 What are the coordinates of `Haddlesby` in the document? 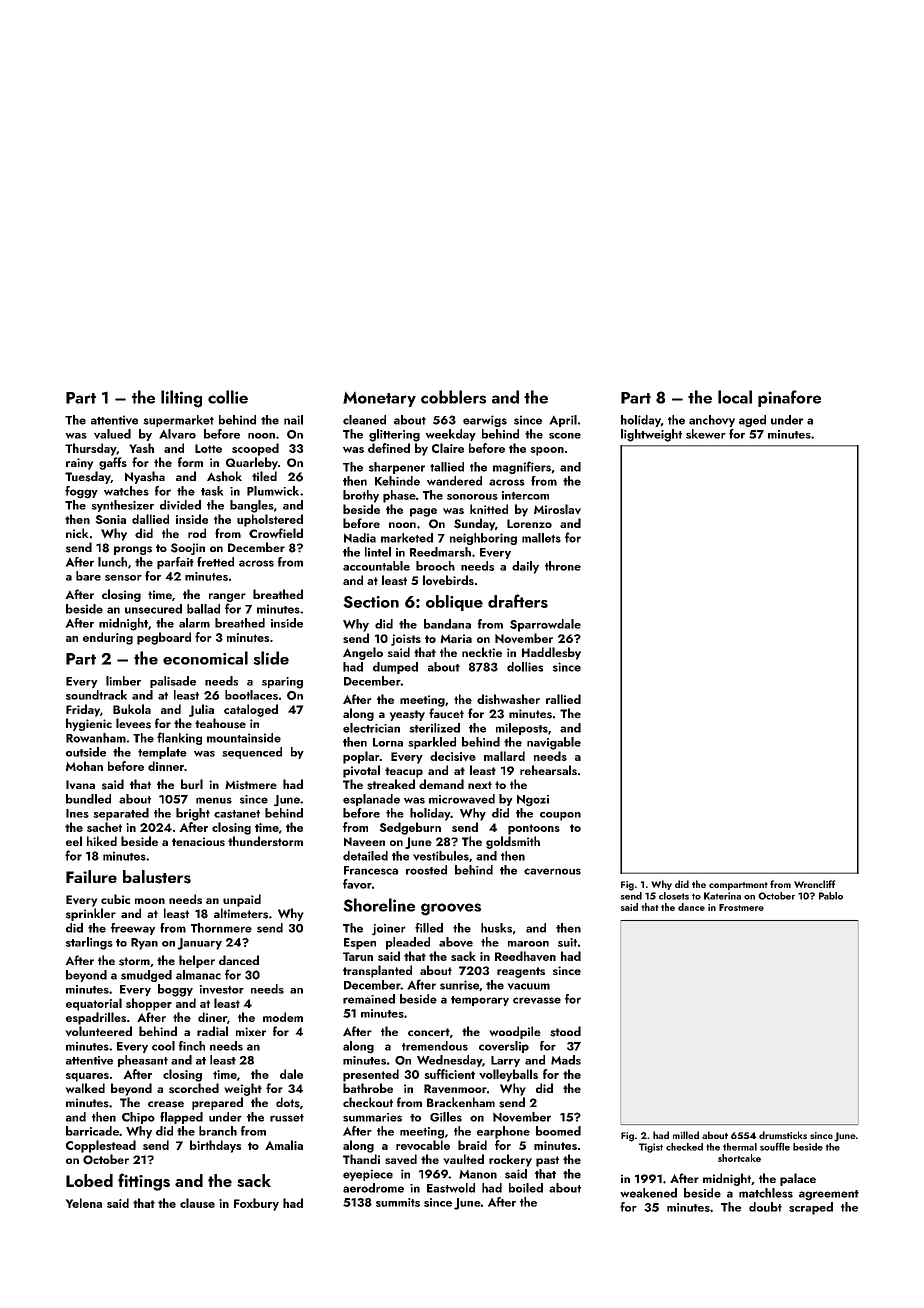 It's located at (551, 653).
